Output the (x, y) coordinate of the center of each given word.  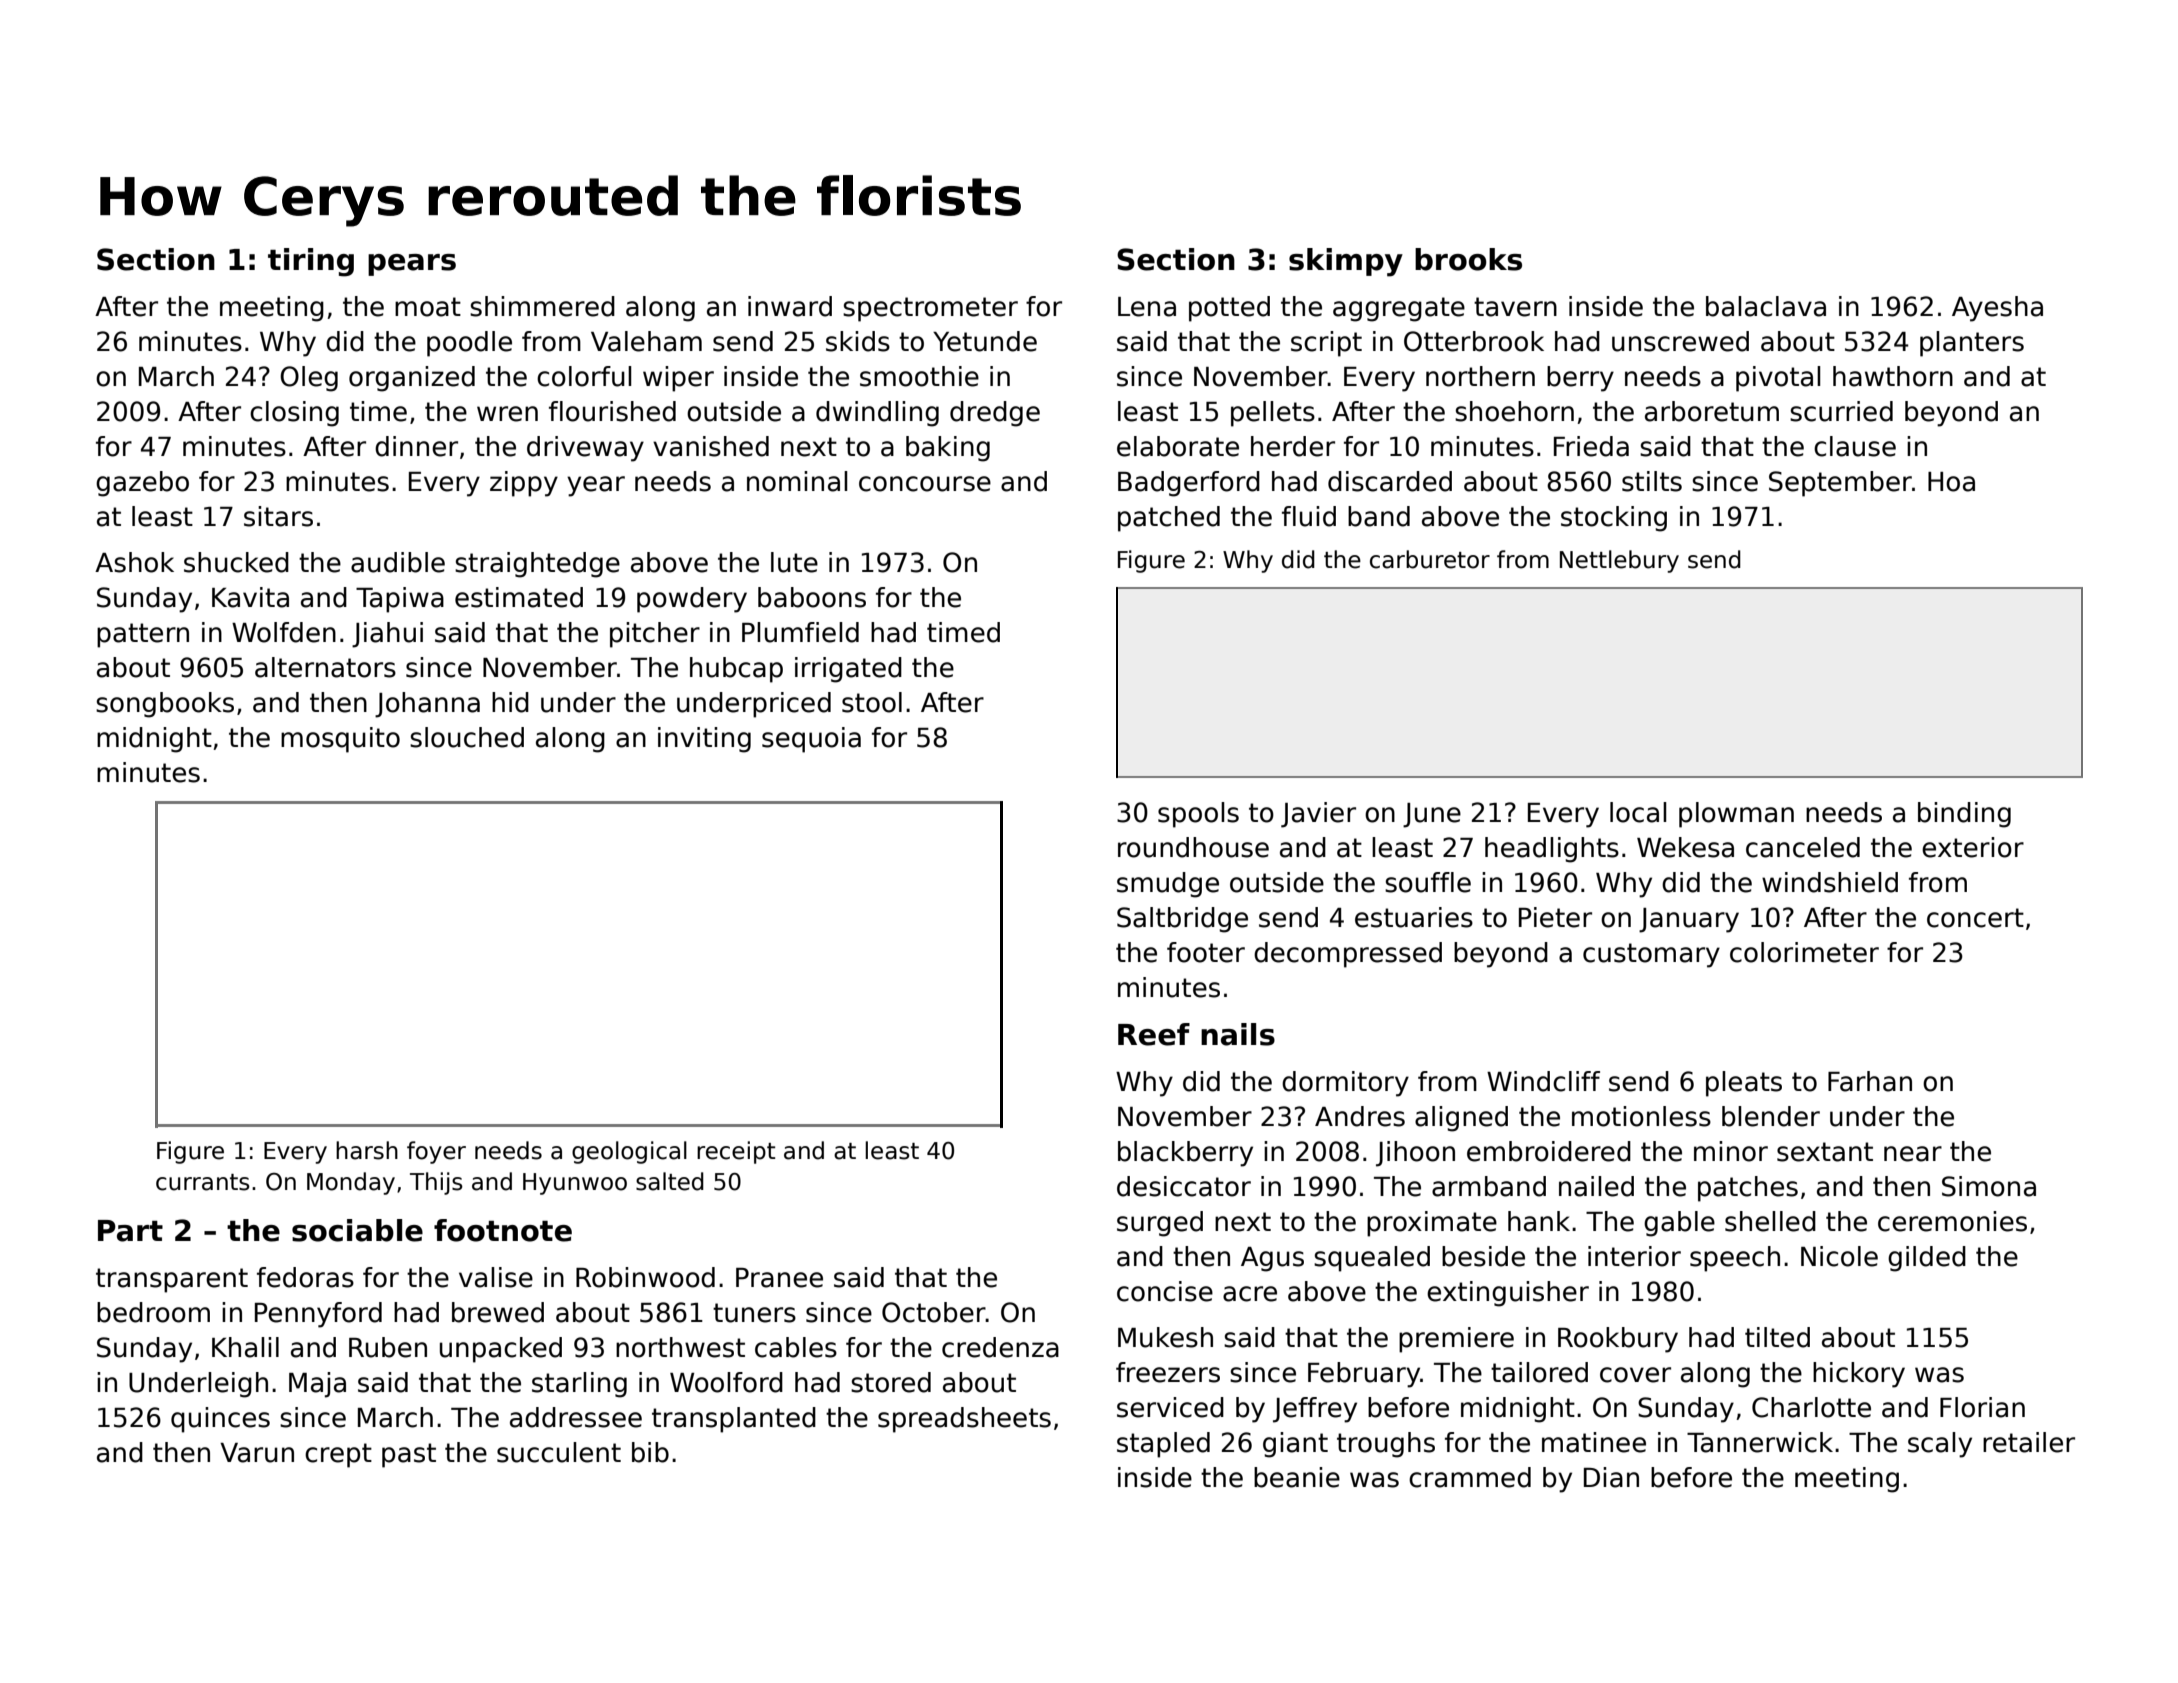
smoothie (919, 376)
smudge (1168, 885)
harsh (367, 1150)
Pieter (1555, 917)
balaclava (1766, 306)
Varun (257, 1453)
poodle (469, 344)
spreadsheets (964, 1420)
